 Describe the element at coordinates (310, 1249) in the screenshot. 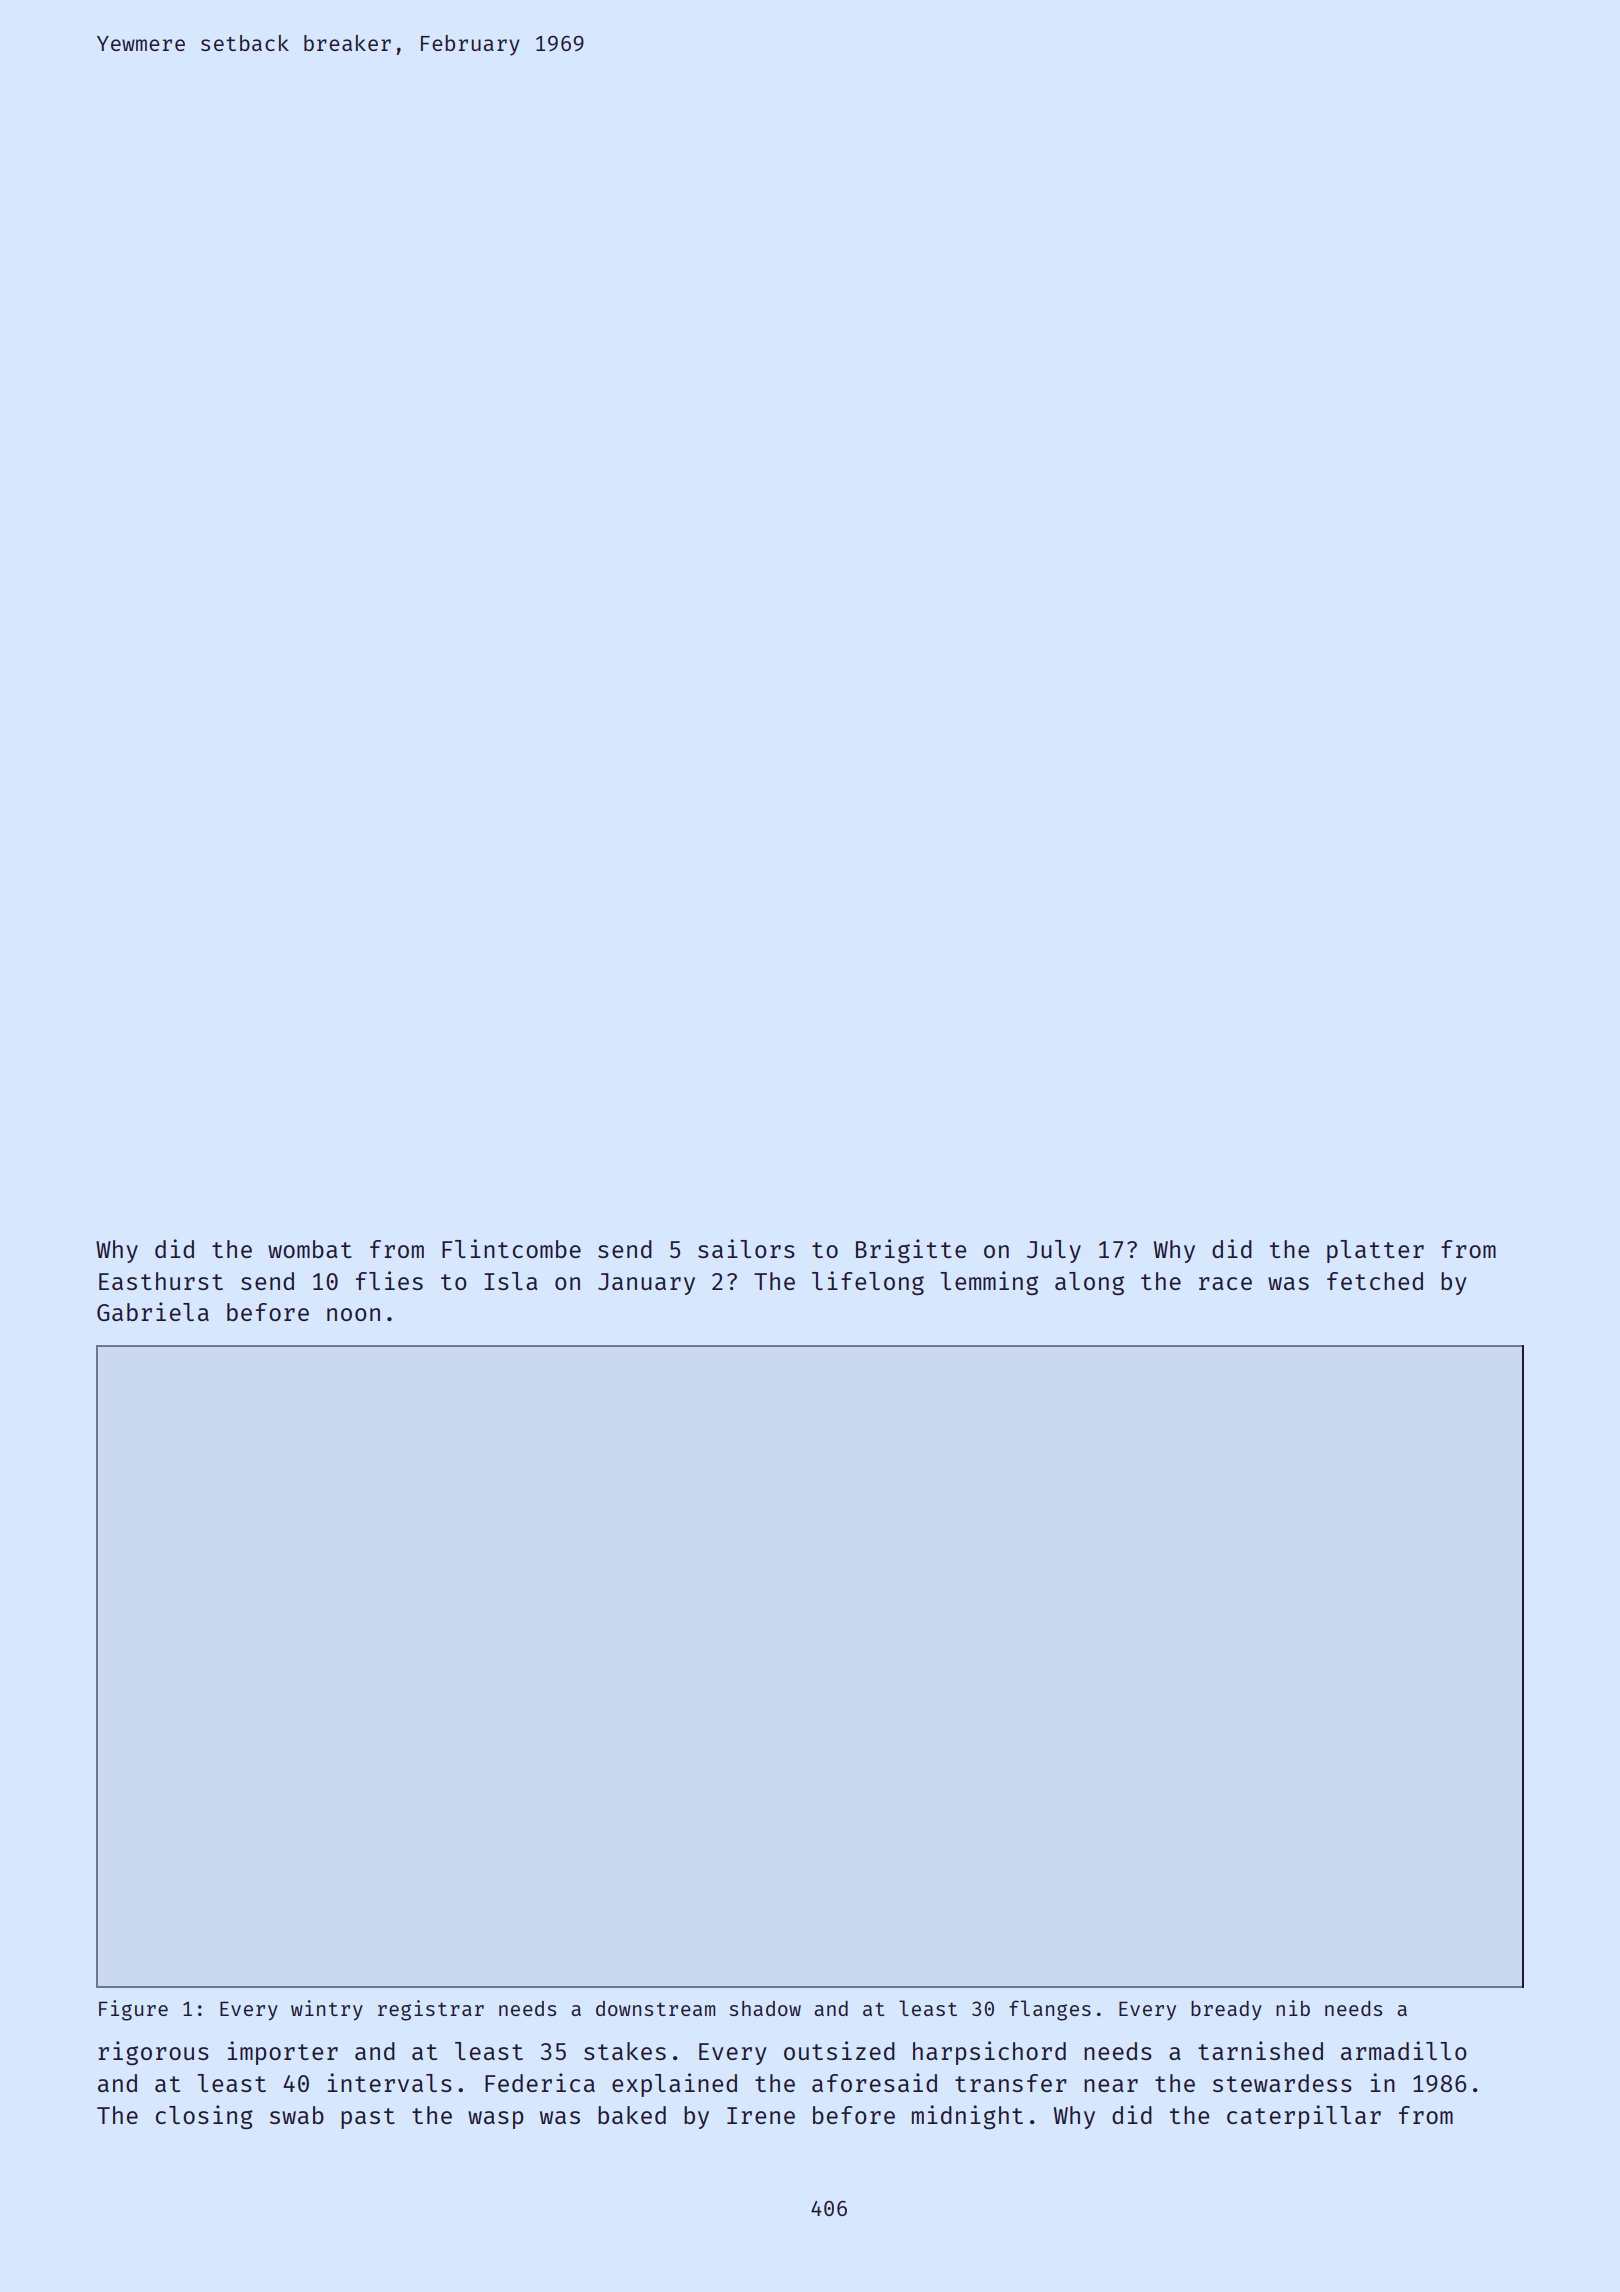

I see `wombat` at that location.
